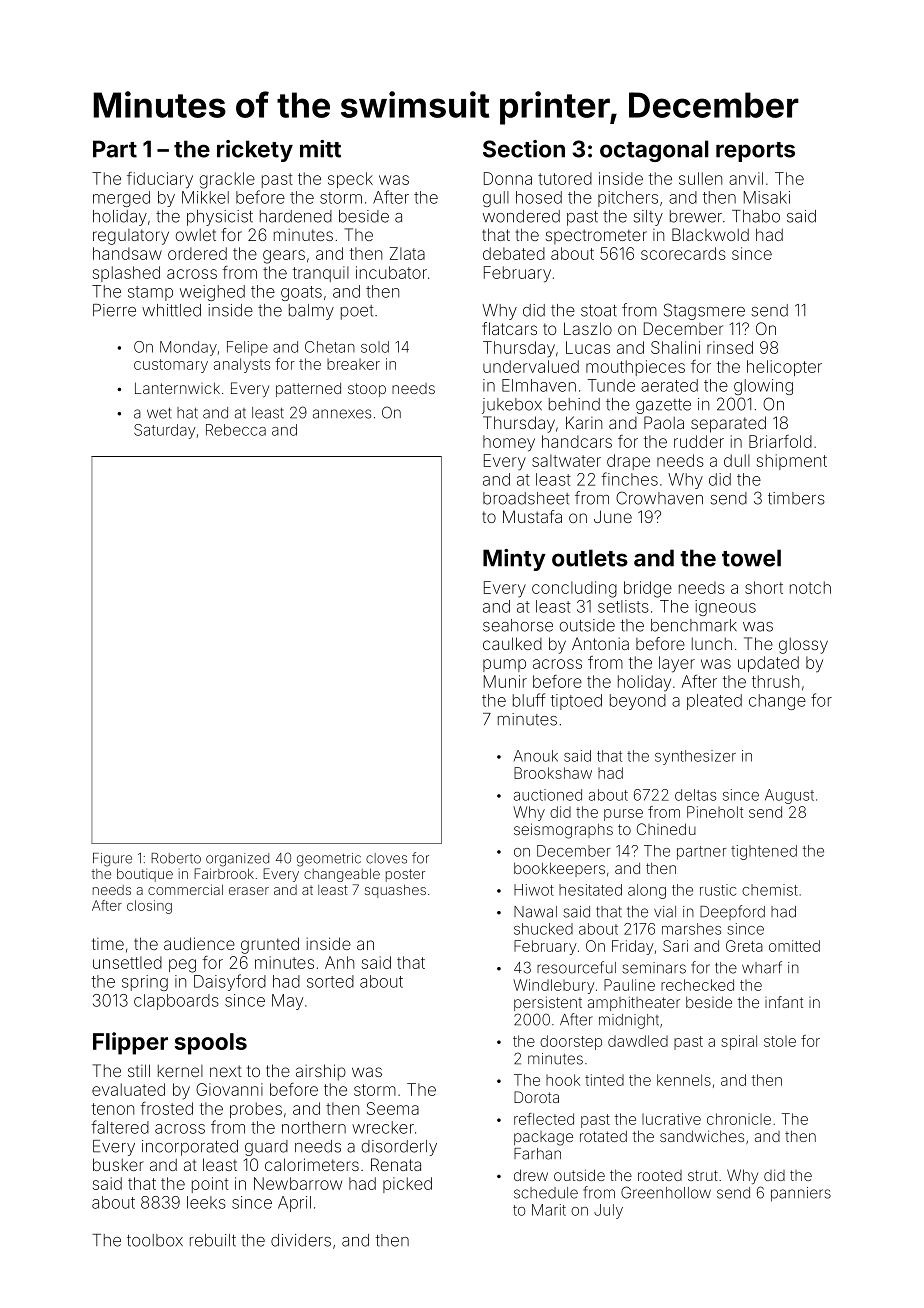  Describe the element at coordinates (131, 237) in the document. I see `regulatory` at that location.
